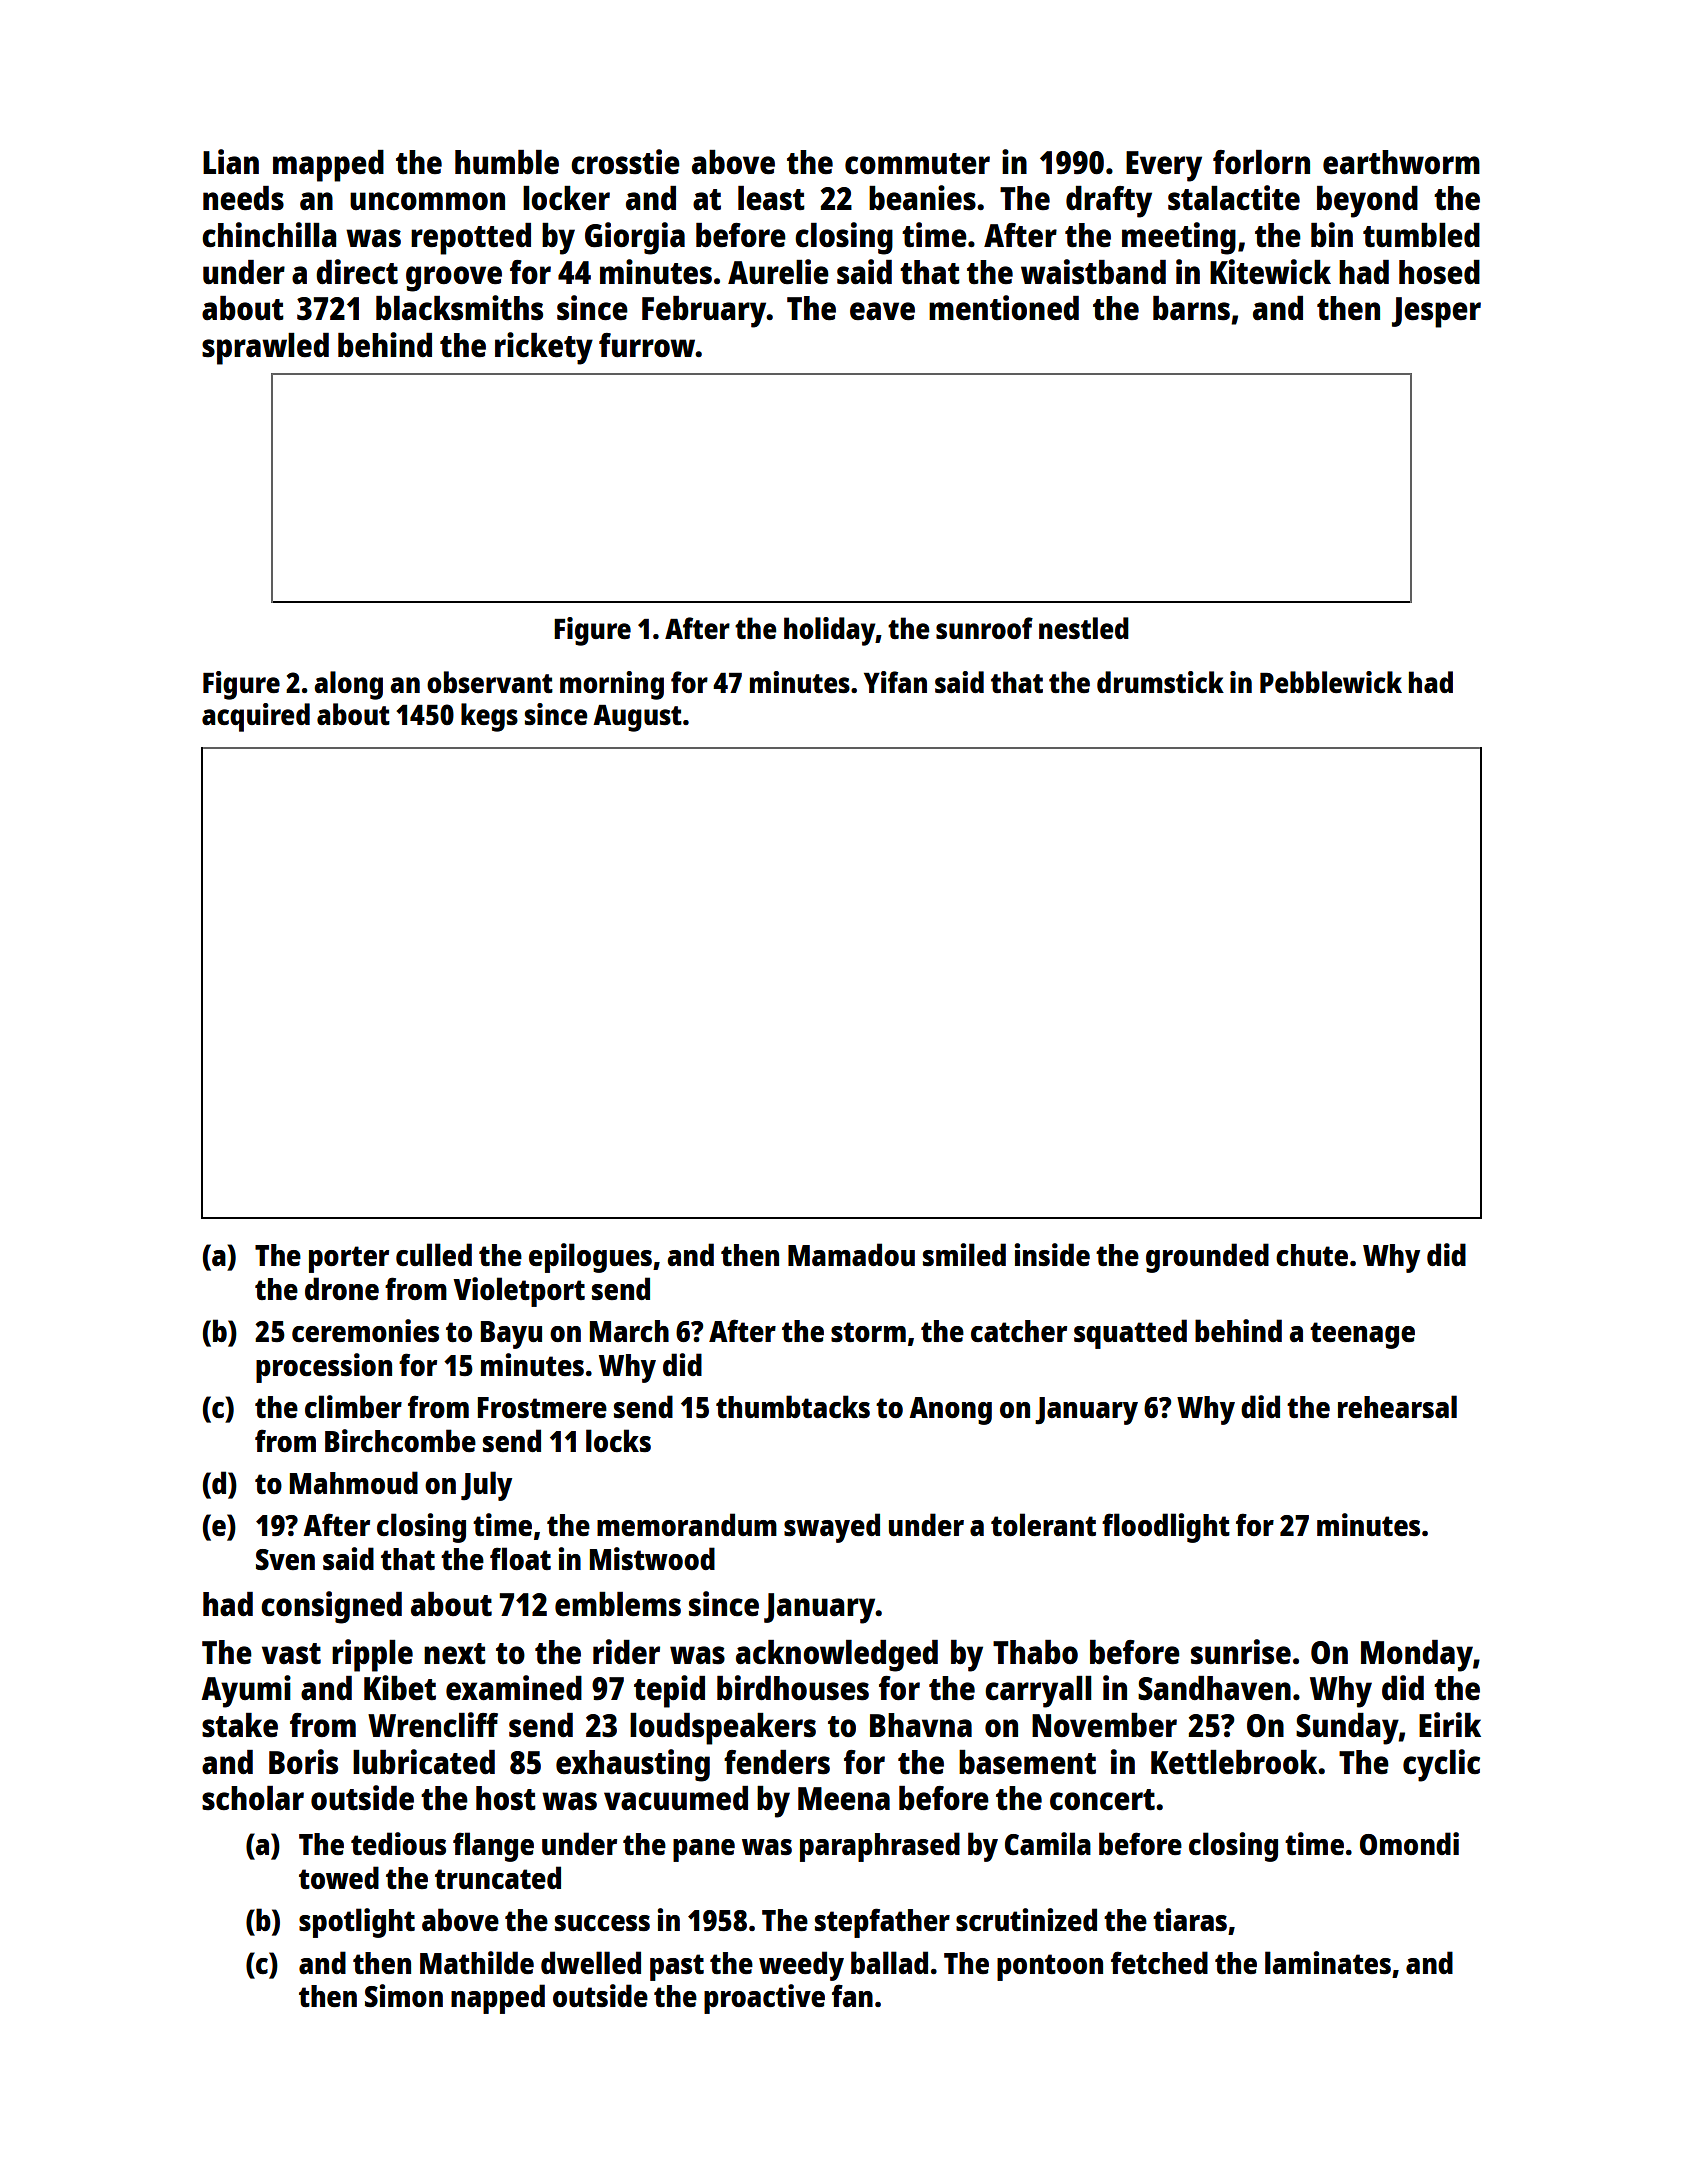 This screenshot has height=2178, width=1683. Describe the element at coordinates (520, 1558) in the screenshot. I see `float` at that location.
